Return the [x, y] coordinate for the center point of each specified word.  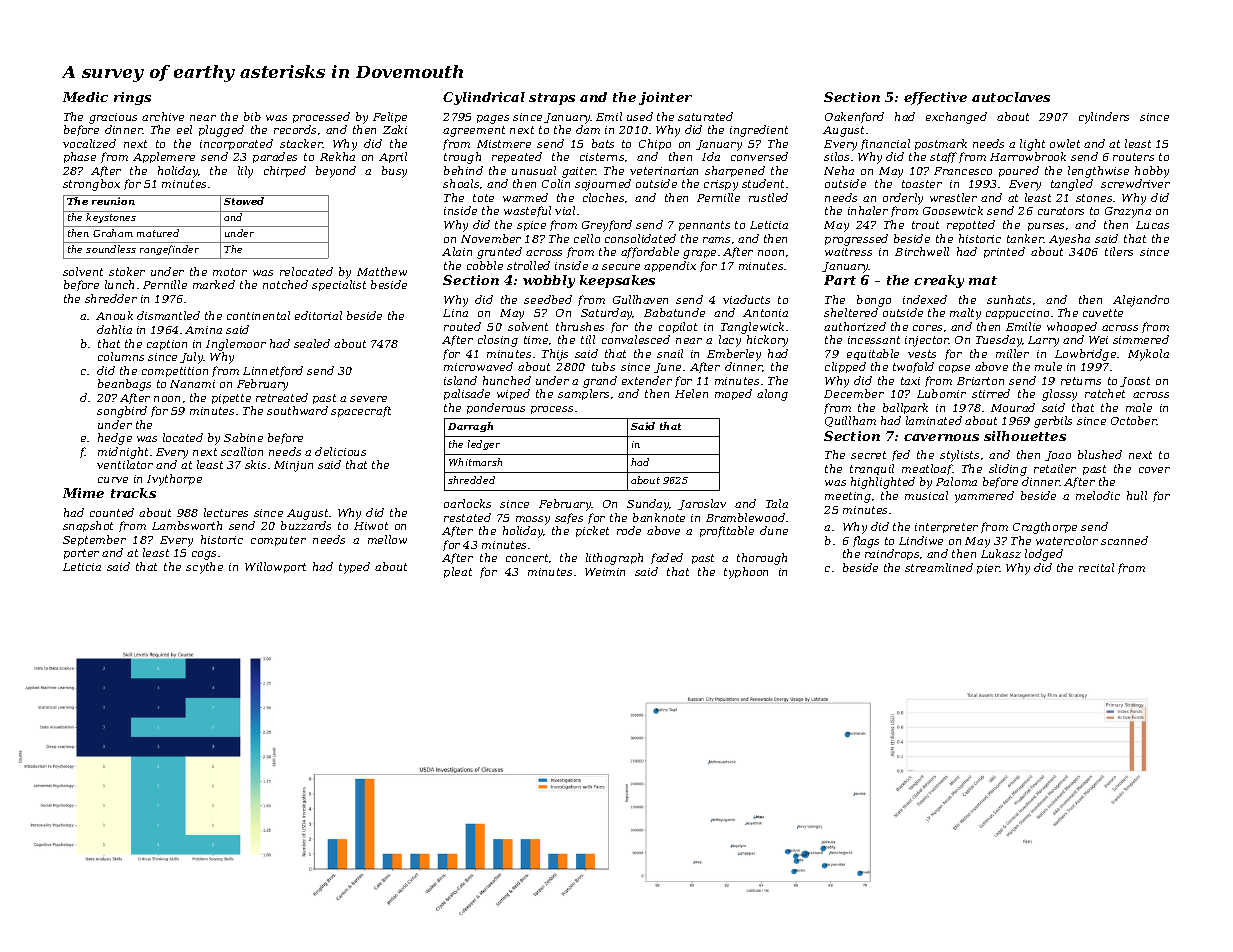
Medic [85, 97]
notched [285, 284]
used [640, 116]
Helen [691, 393]
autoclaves [1011, 97]
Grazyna [1128, 212]
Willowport [275, 567]
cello [587, 238]
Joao [1058, 456]
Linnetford [273, 371]
